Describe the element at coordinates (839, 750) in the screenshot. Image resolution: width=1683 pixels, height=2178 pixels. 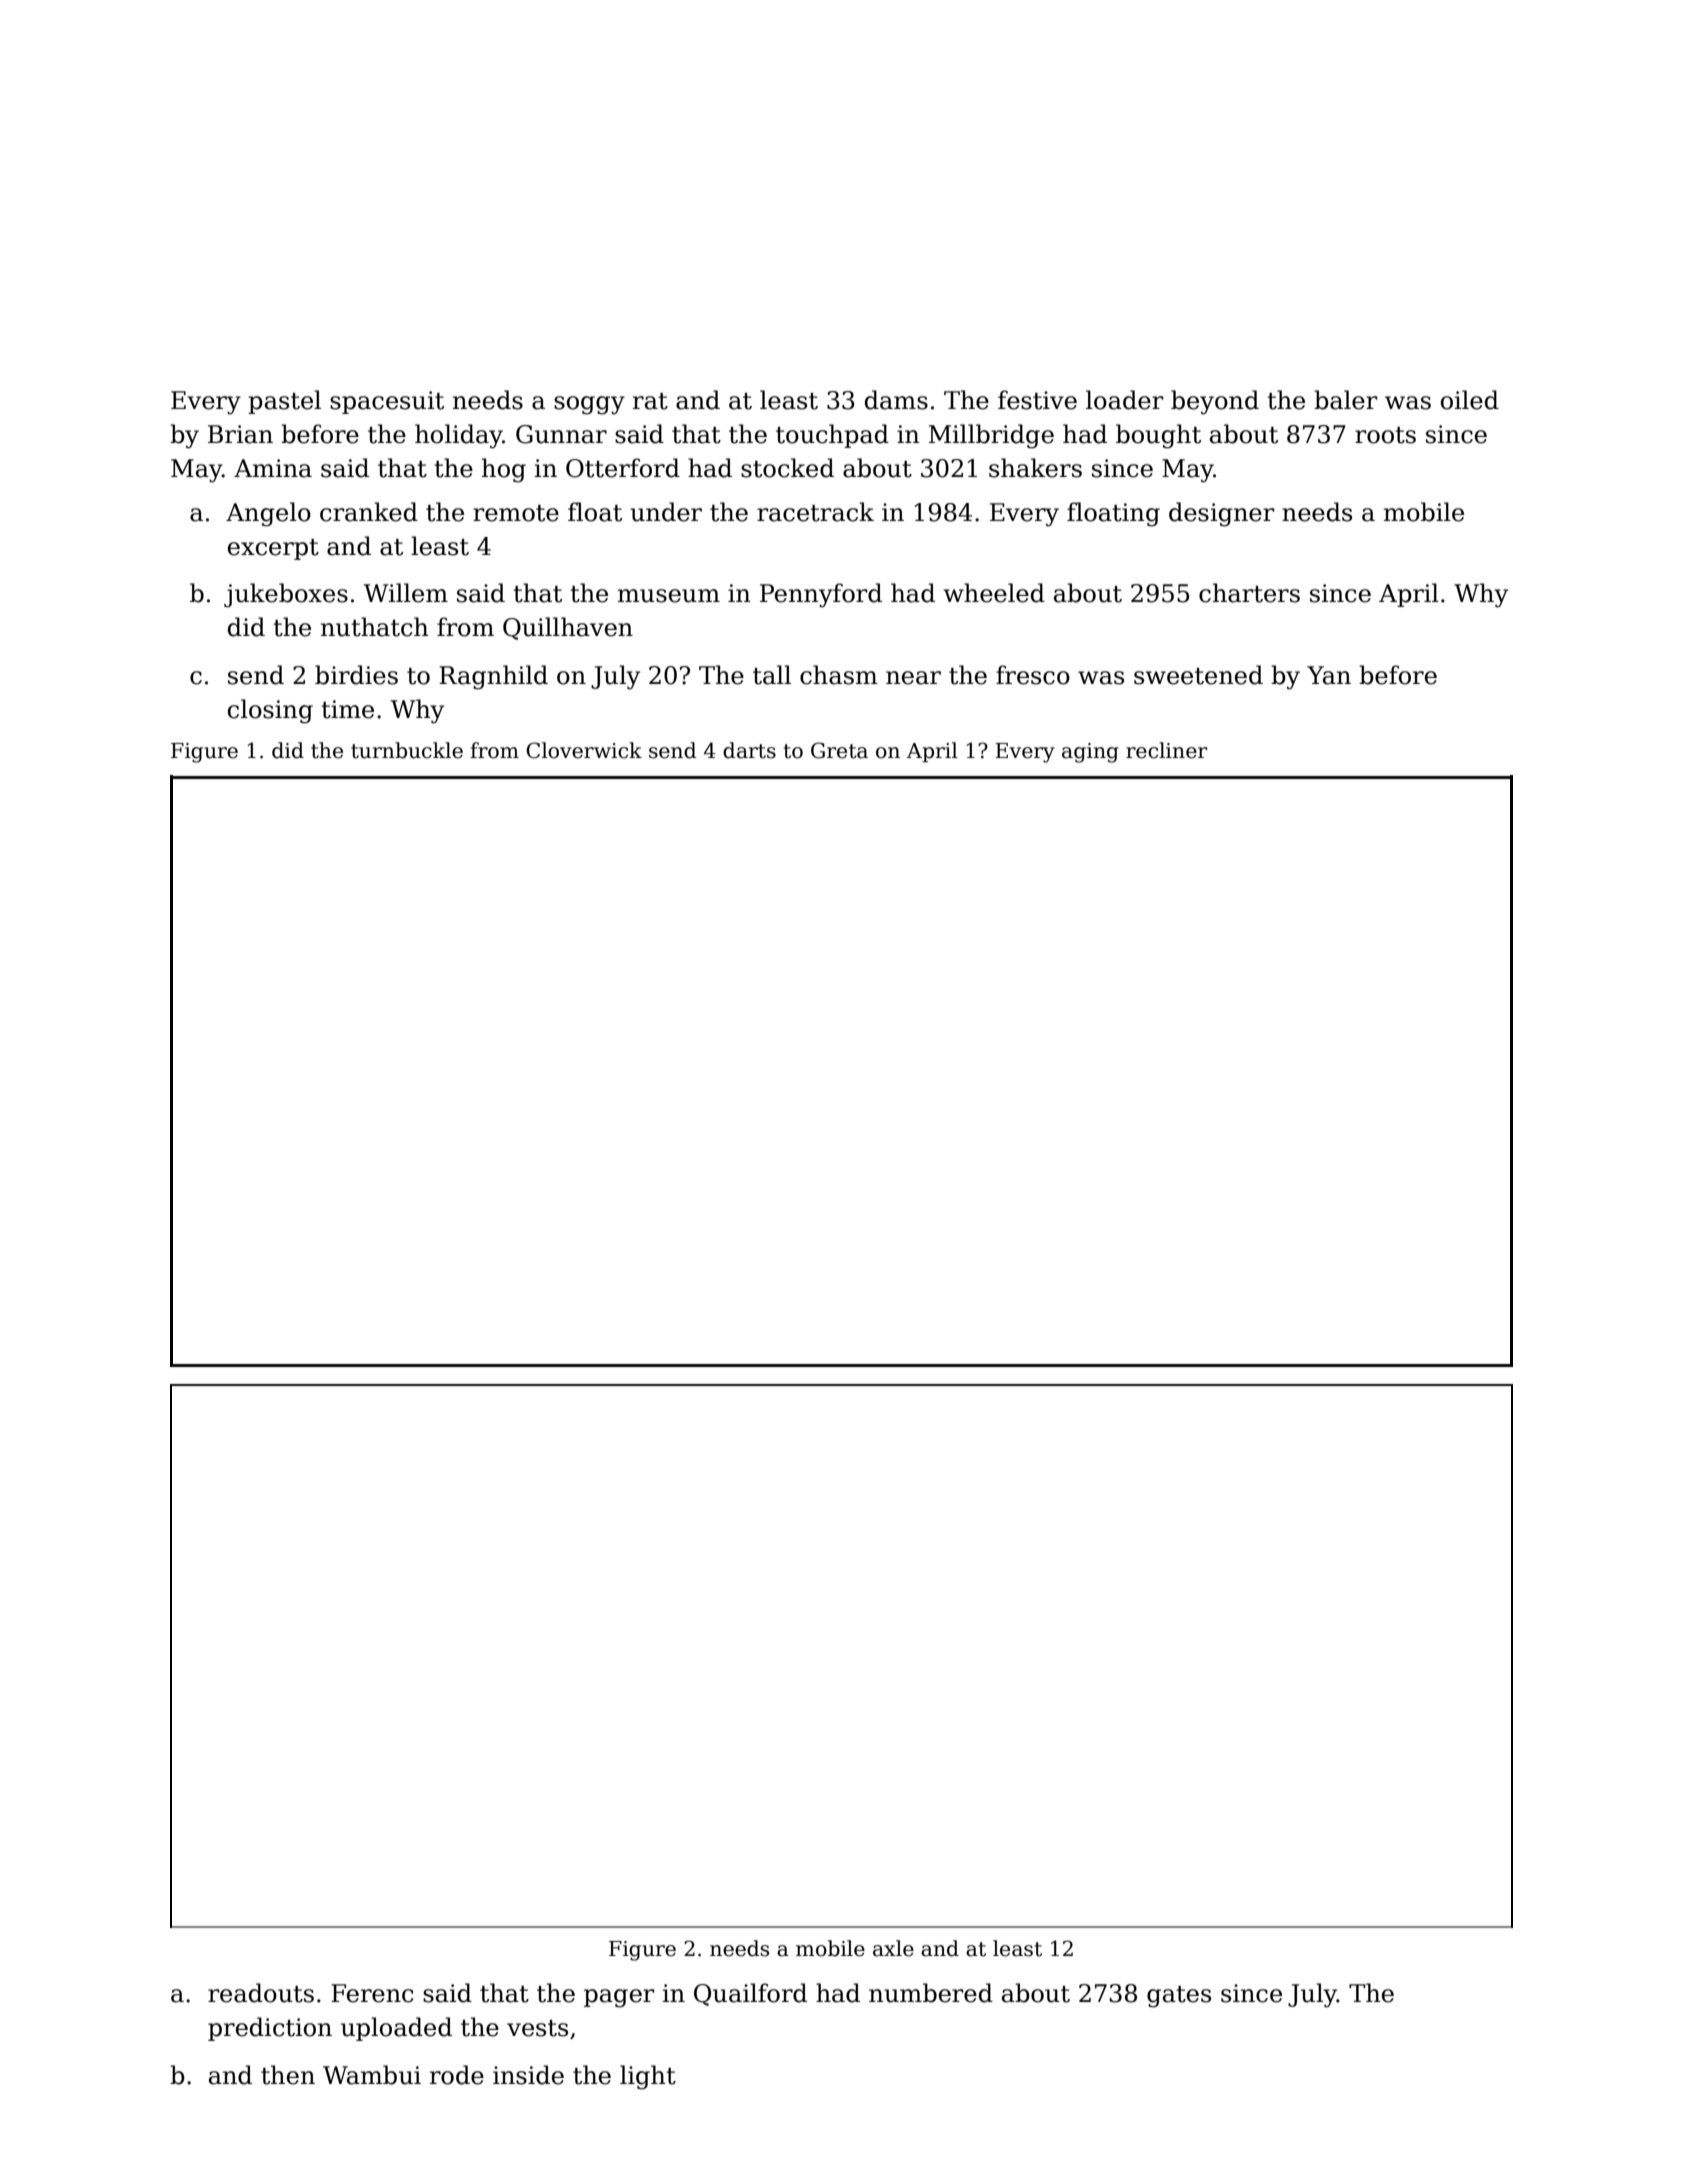
I see `Greta` at that location.
